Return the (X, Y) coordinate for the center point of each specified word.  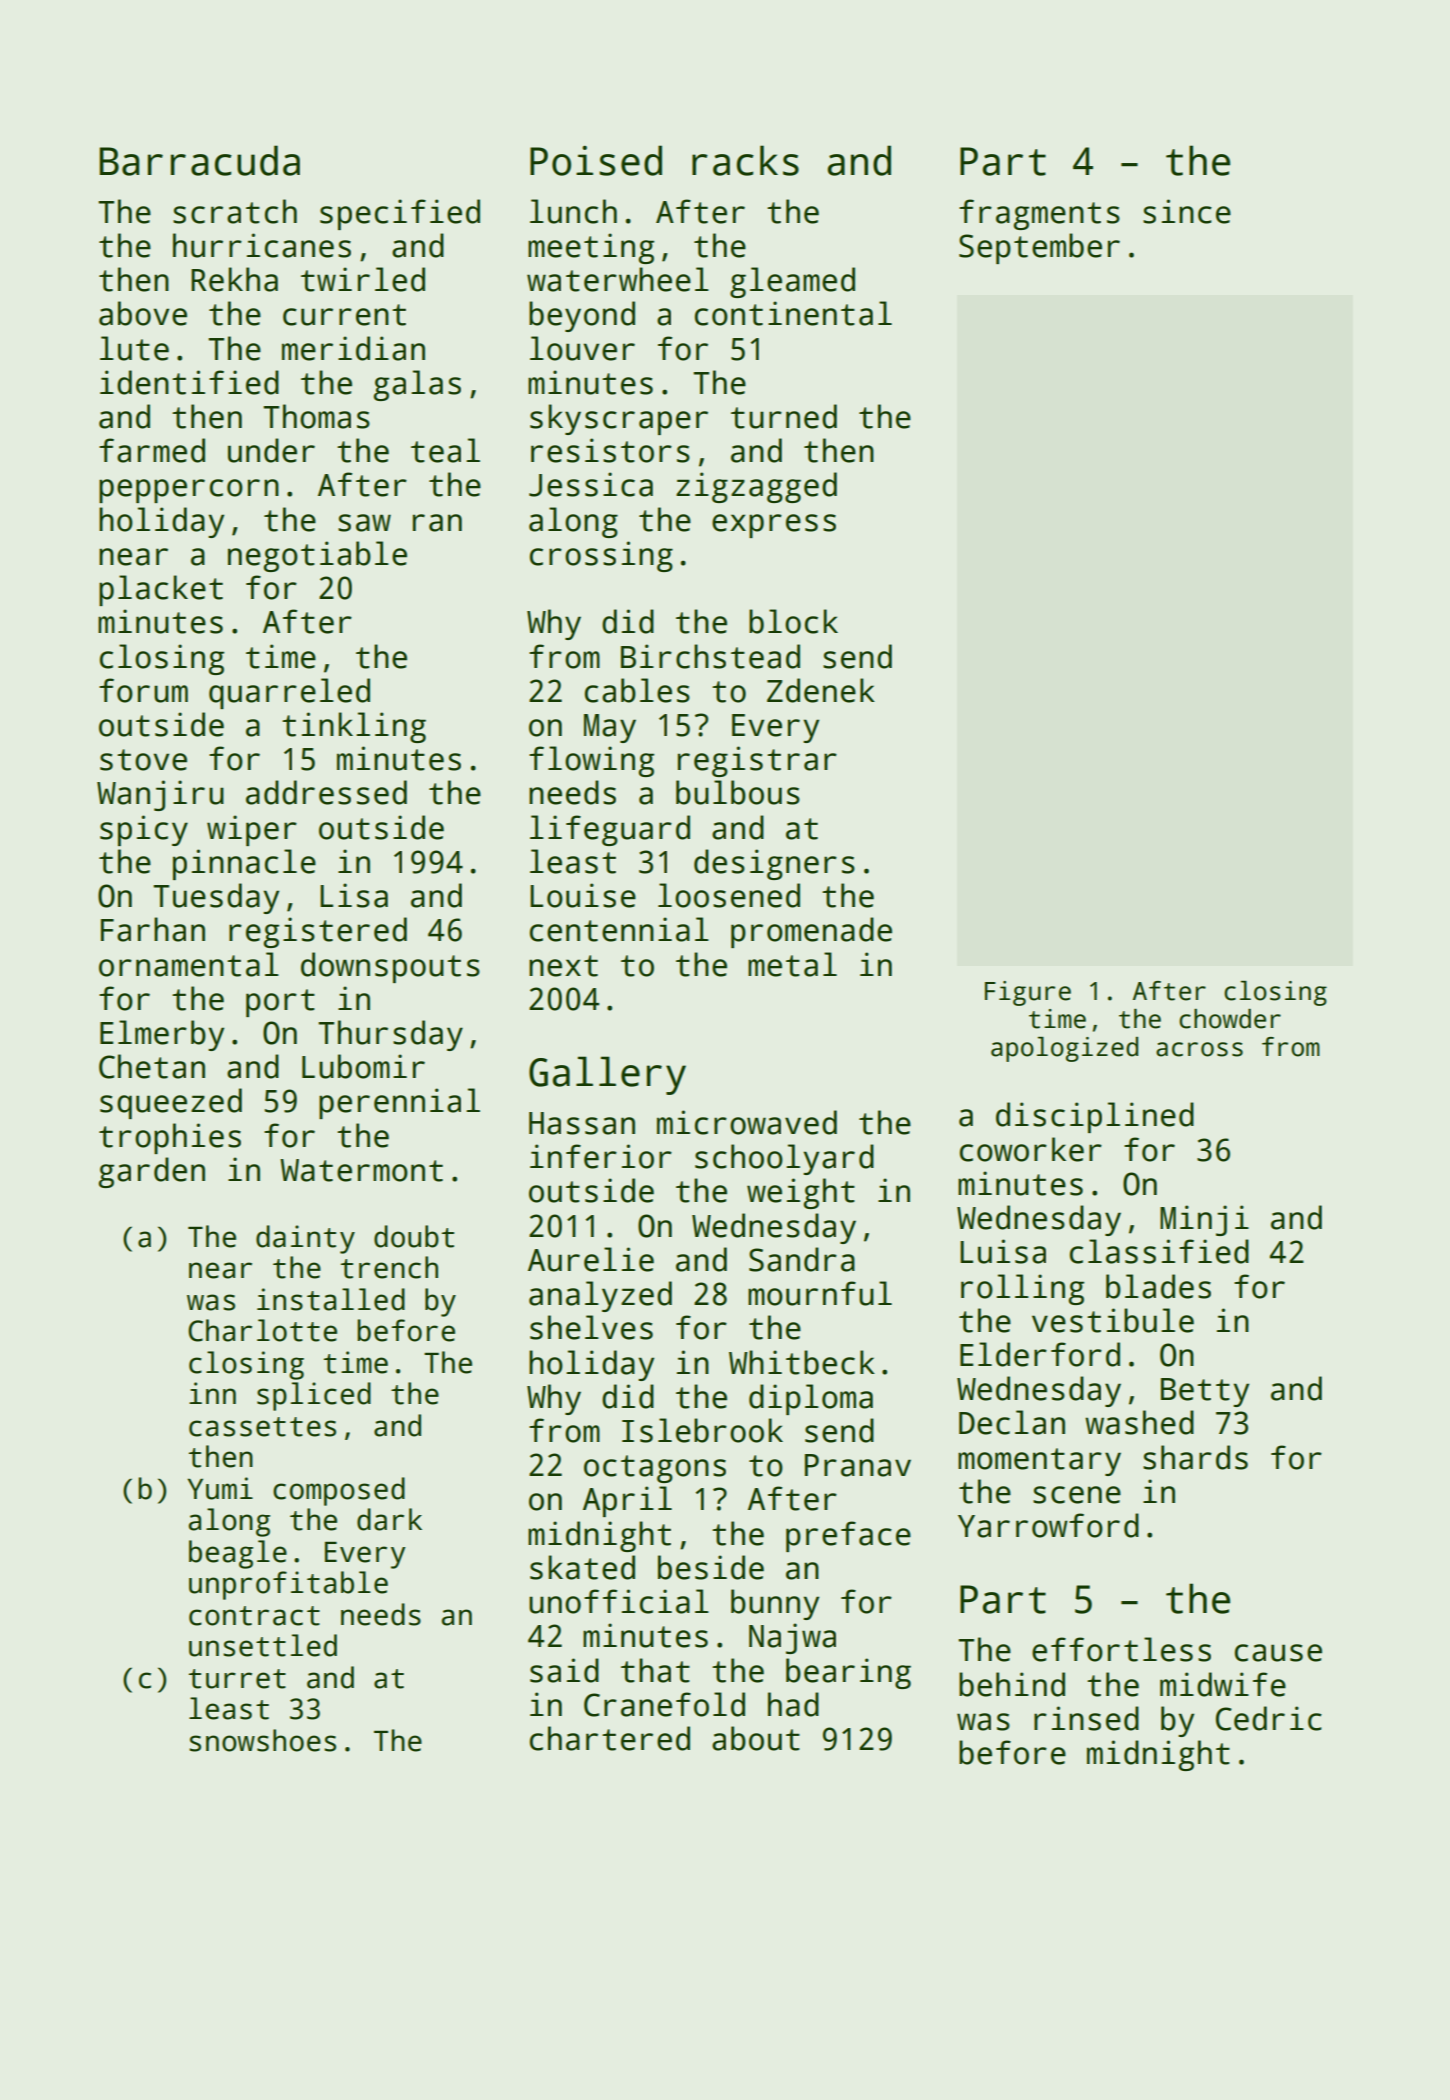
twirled (363, 279)
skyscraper (619, 419)
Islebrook (702, 1430)
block (793, 621)
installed (331, 1299)
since (1187, 211)
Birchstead (710, 656)
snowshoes (262, 1740)
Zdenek (821, 690)
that (655, 1670)
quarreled (289, 693)
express (774, 526)
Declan (1012, 1422)
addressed (326, 792)
